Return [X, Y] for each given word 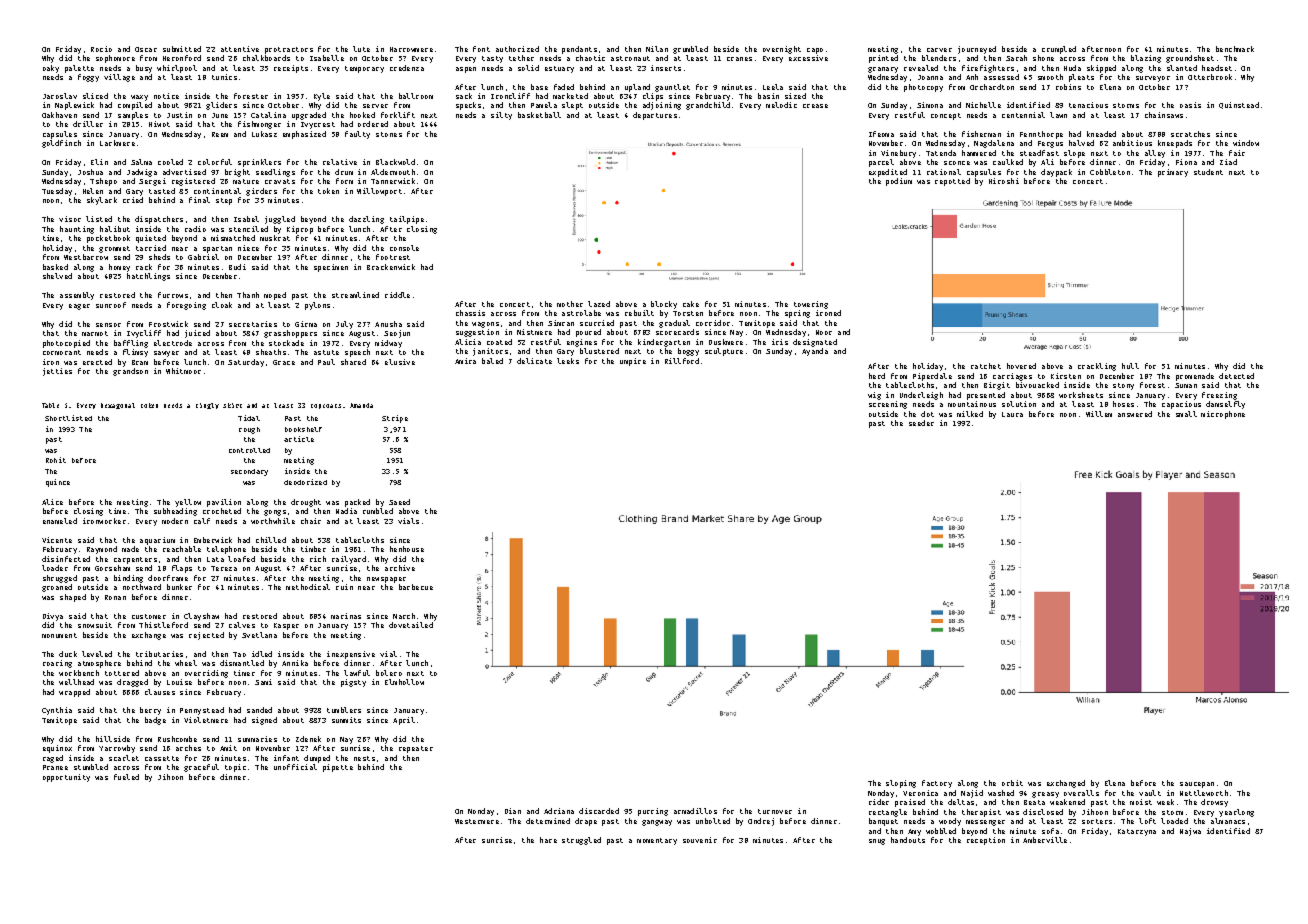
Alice [52, 502]
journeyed [977, 50]
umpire [633, 362]
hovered [1021, 366]
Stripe [395, 419]
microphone [1223, 415]
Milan [657, 49]
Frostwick [168, 324]
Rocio [101, 49]
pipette [338, 768]
